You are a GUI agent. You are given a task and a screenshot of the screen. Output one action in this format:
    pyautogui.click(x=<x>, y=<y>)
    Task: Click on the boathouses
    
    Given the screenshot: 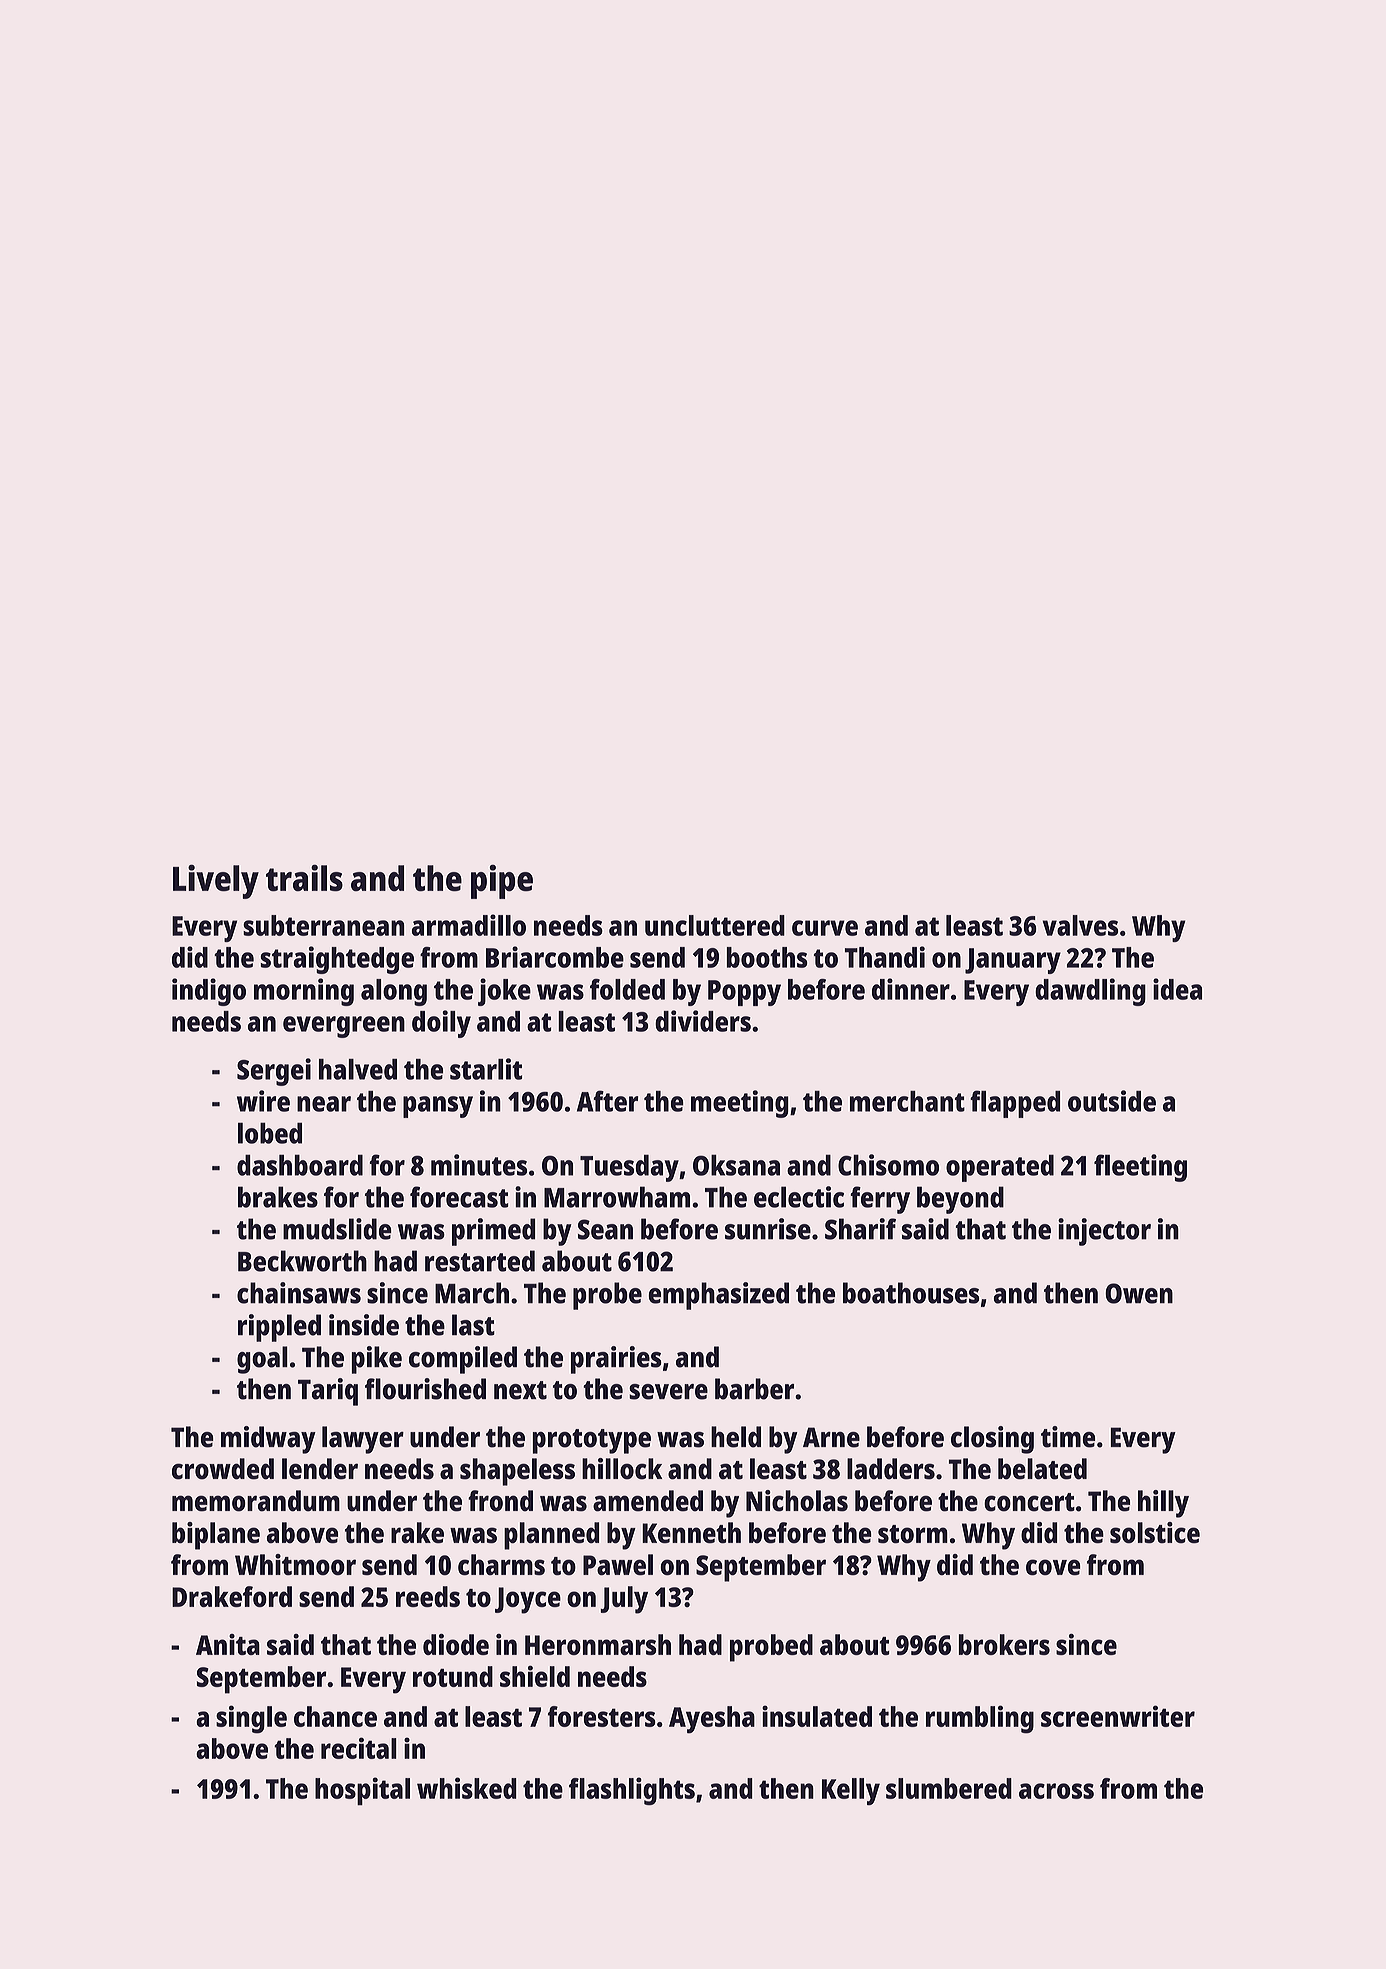 What is the action you would take?
    pyautogui.click(x=911, y=1293)
